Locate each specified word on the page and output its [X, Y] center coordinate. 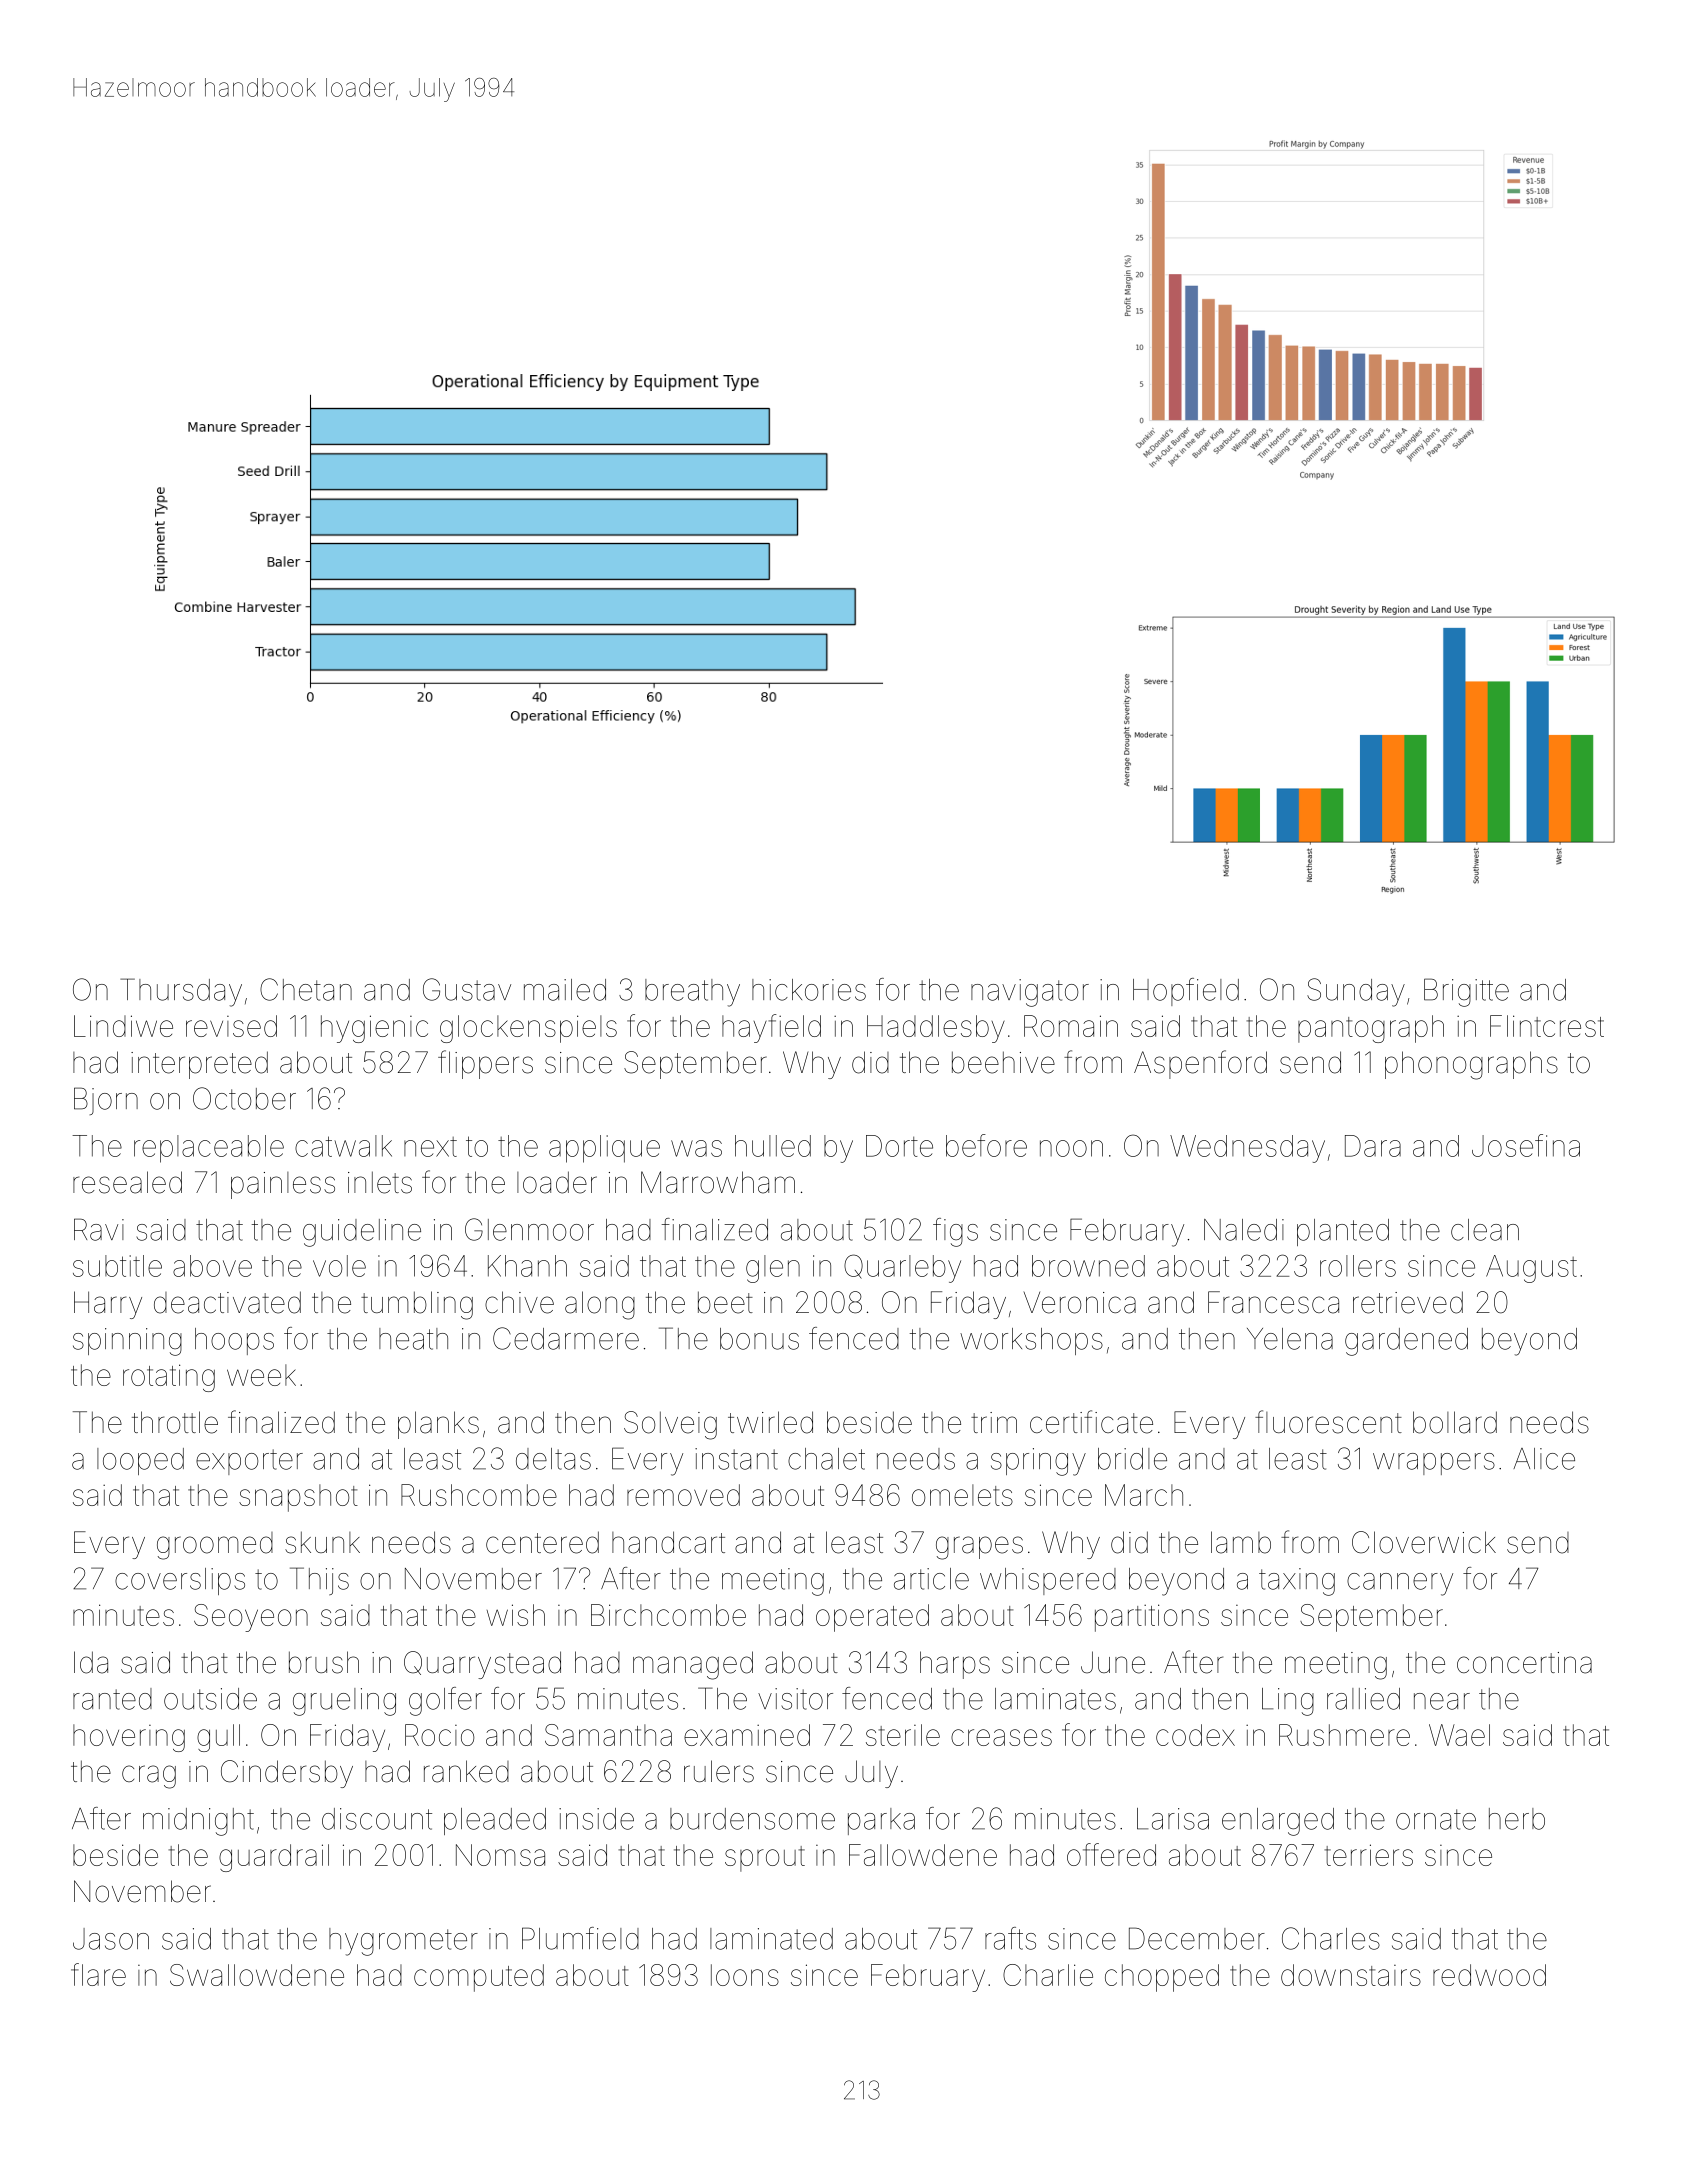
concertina [1524, 1663]
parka [881, 1821]
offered [1111, 1854]
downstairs [1351, 1975]
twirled [770, 1422]
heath [413, 1339]
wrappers [1434, 1464]
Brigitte [1466, 992]
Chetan [306, 989]
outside [210, 1699]
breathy [692, 993]
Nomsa [500, 1855]
